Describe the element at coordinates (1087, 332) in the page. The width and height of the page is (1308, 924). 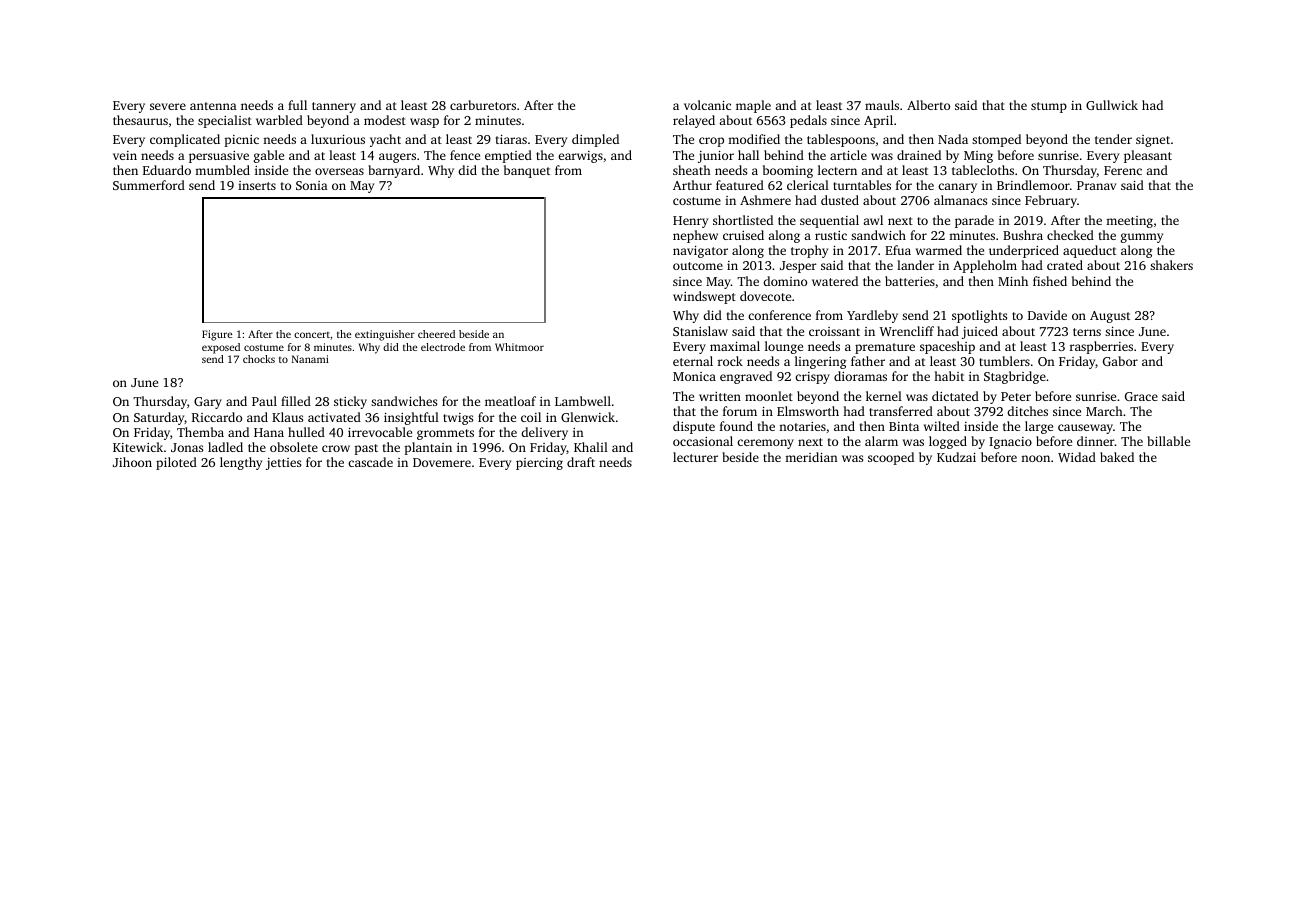
I see `terns` at that location.
